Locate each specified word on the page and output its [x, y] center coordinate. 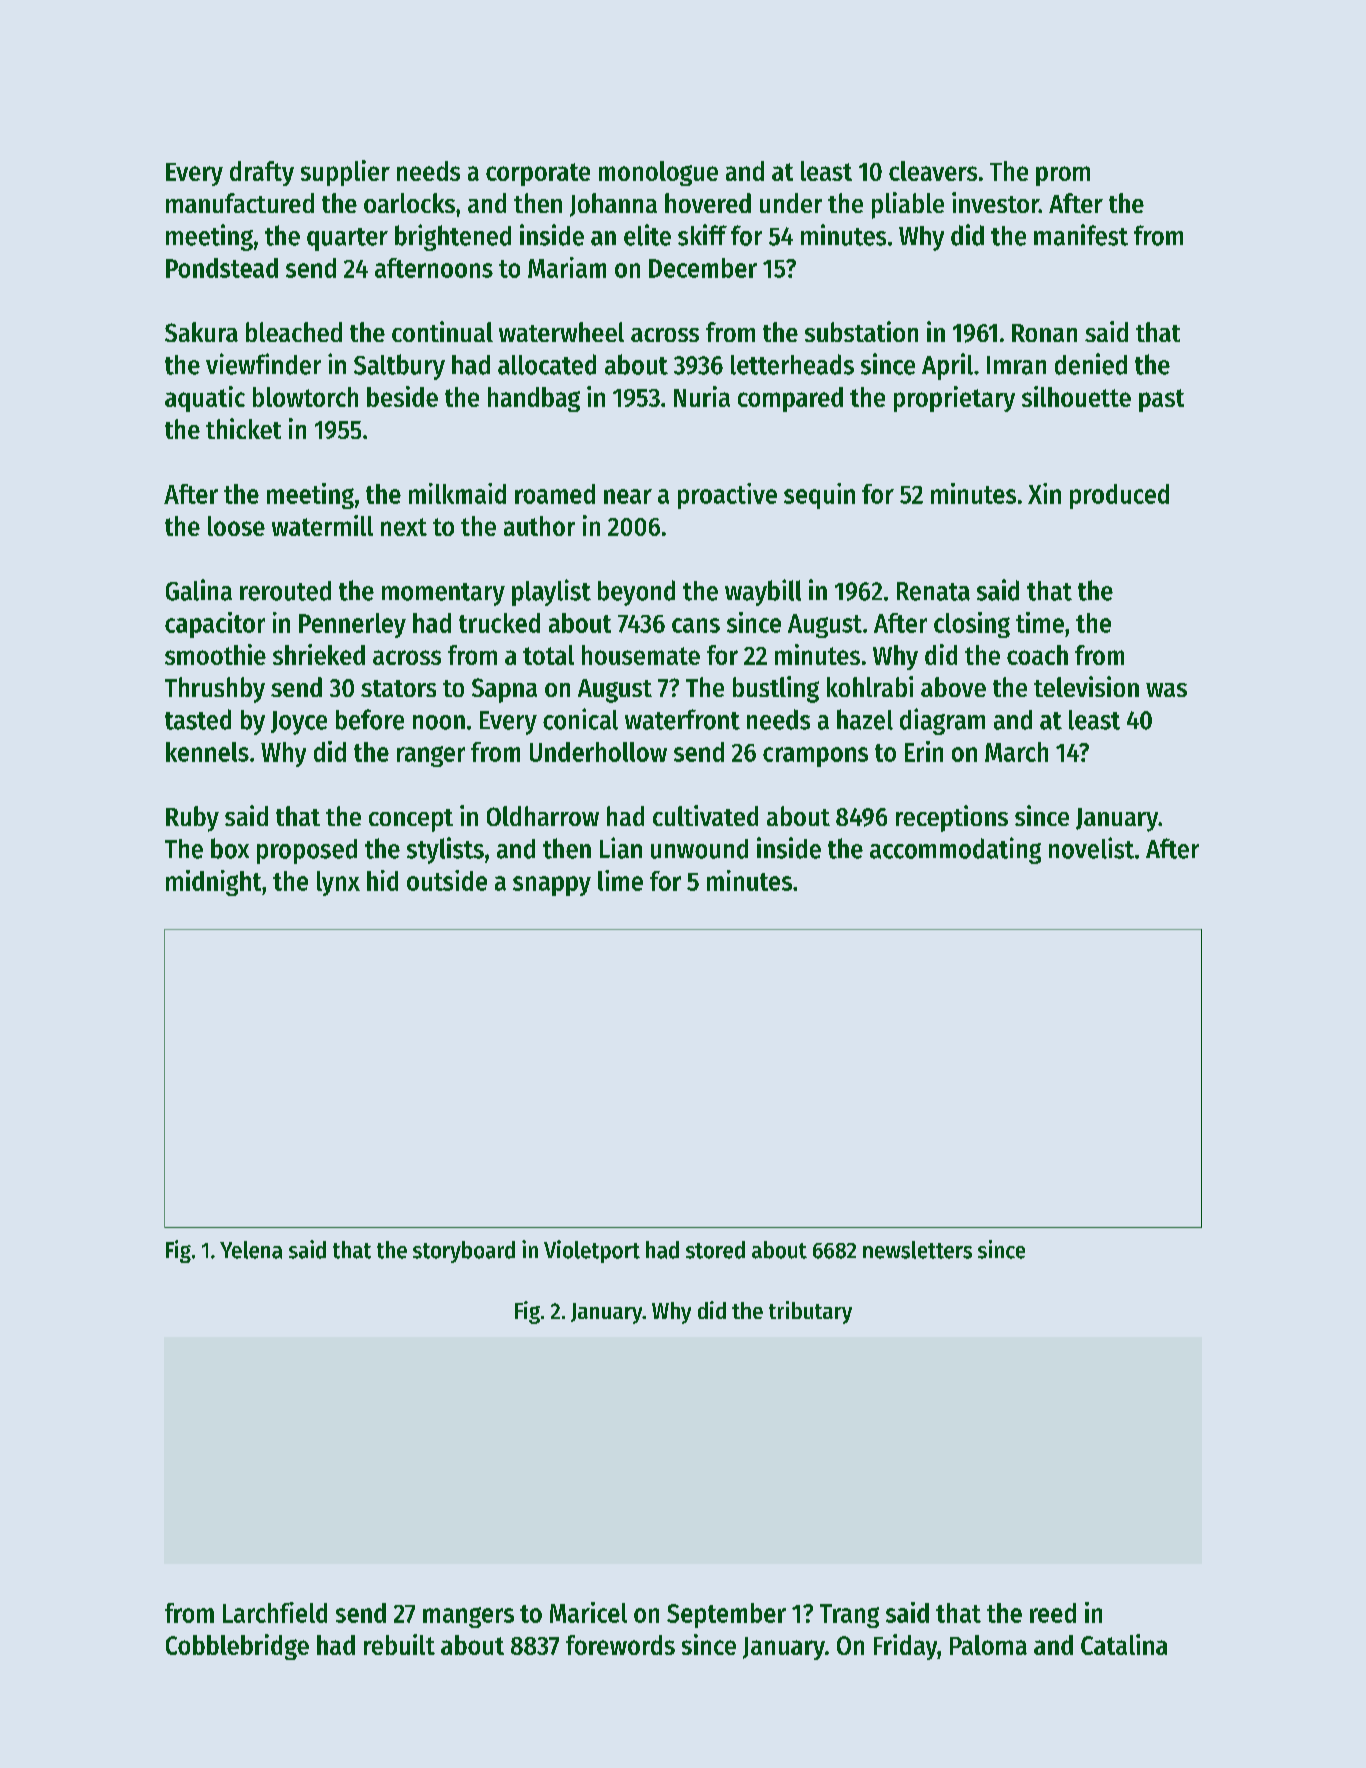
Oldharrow [543, 816]
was [1166, 690]
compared [790, 399]
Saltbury [399, 367]
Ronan [1044, 333]
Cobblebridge [237, 1647]
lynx [338, 883]
